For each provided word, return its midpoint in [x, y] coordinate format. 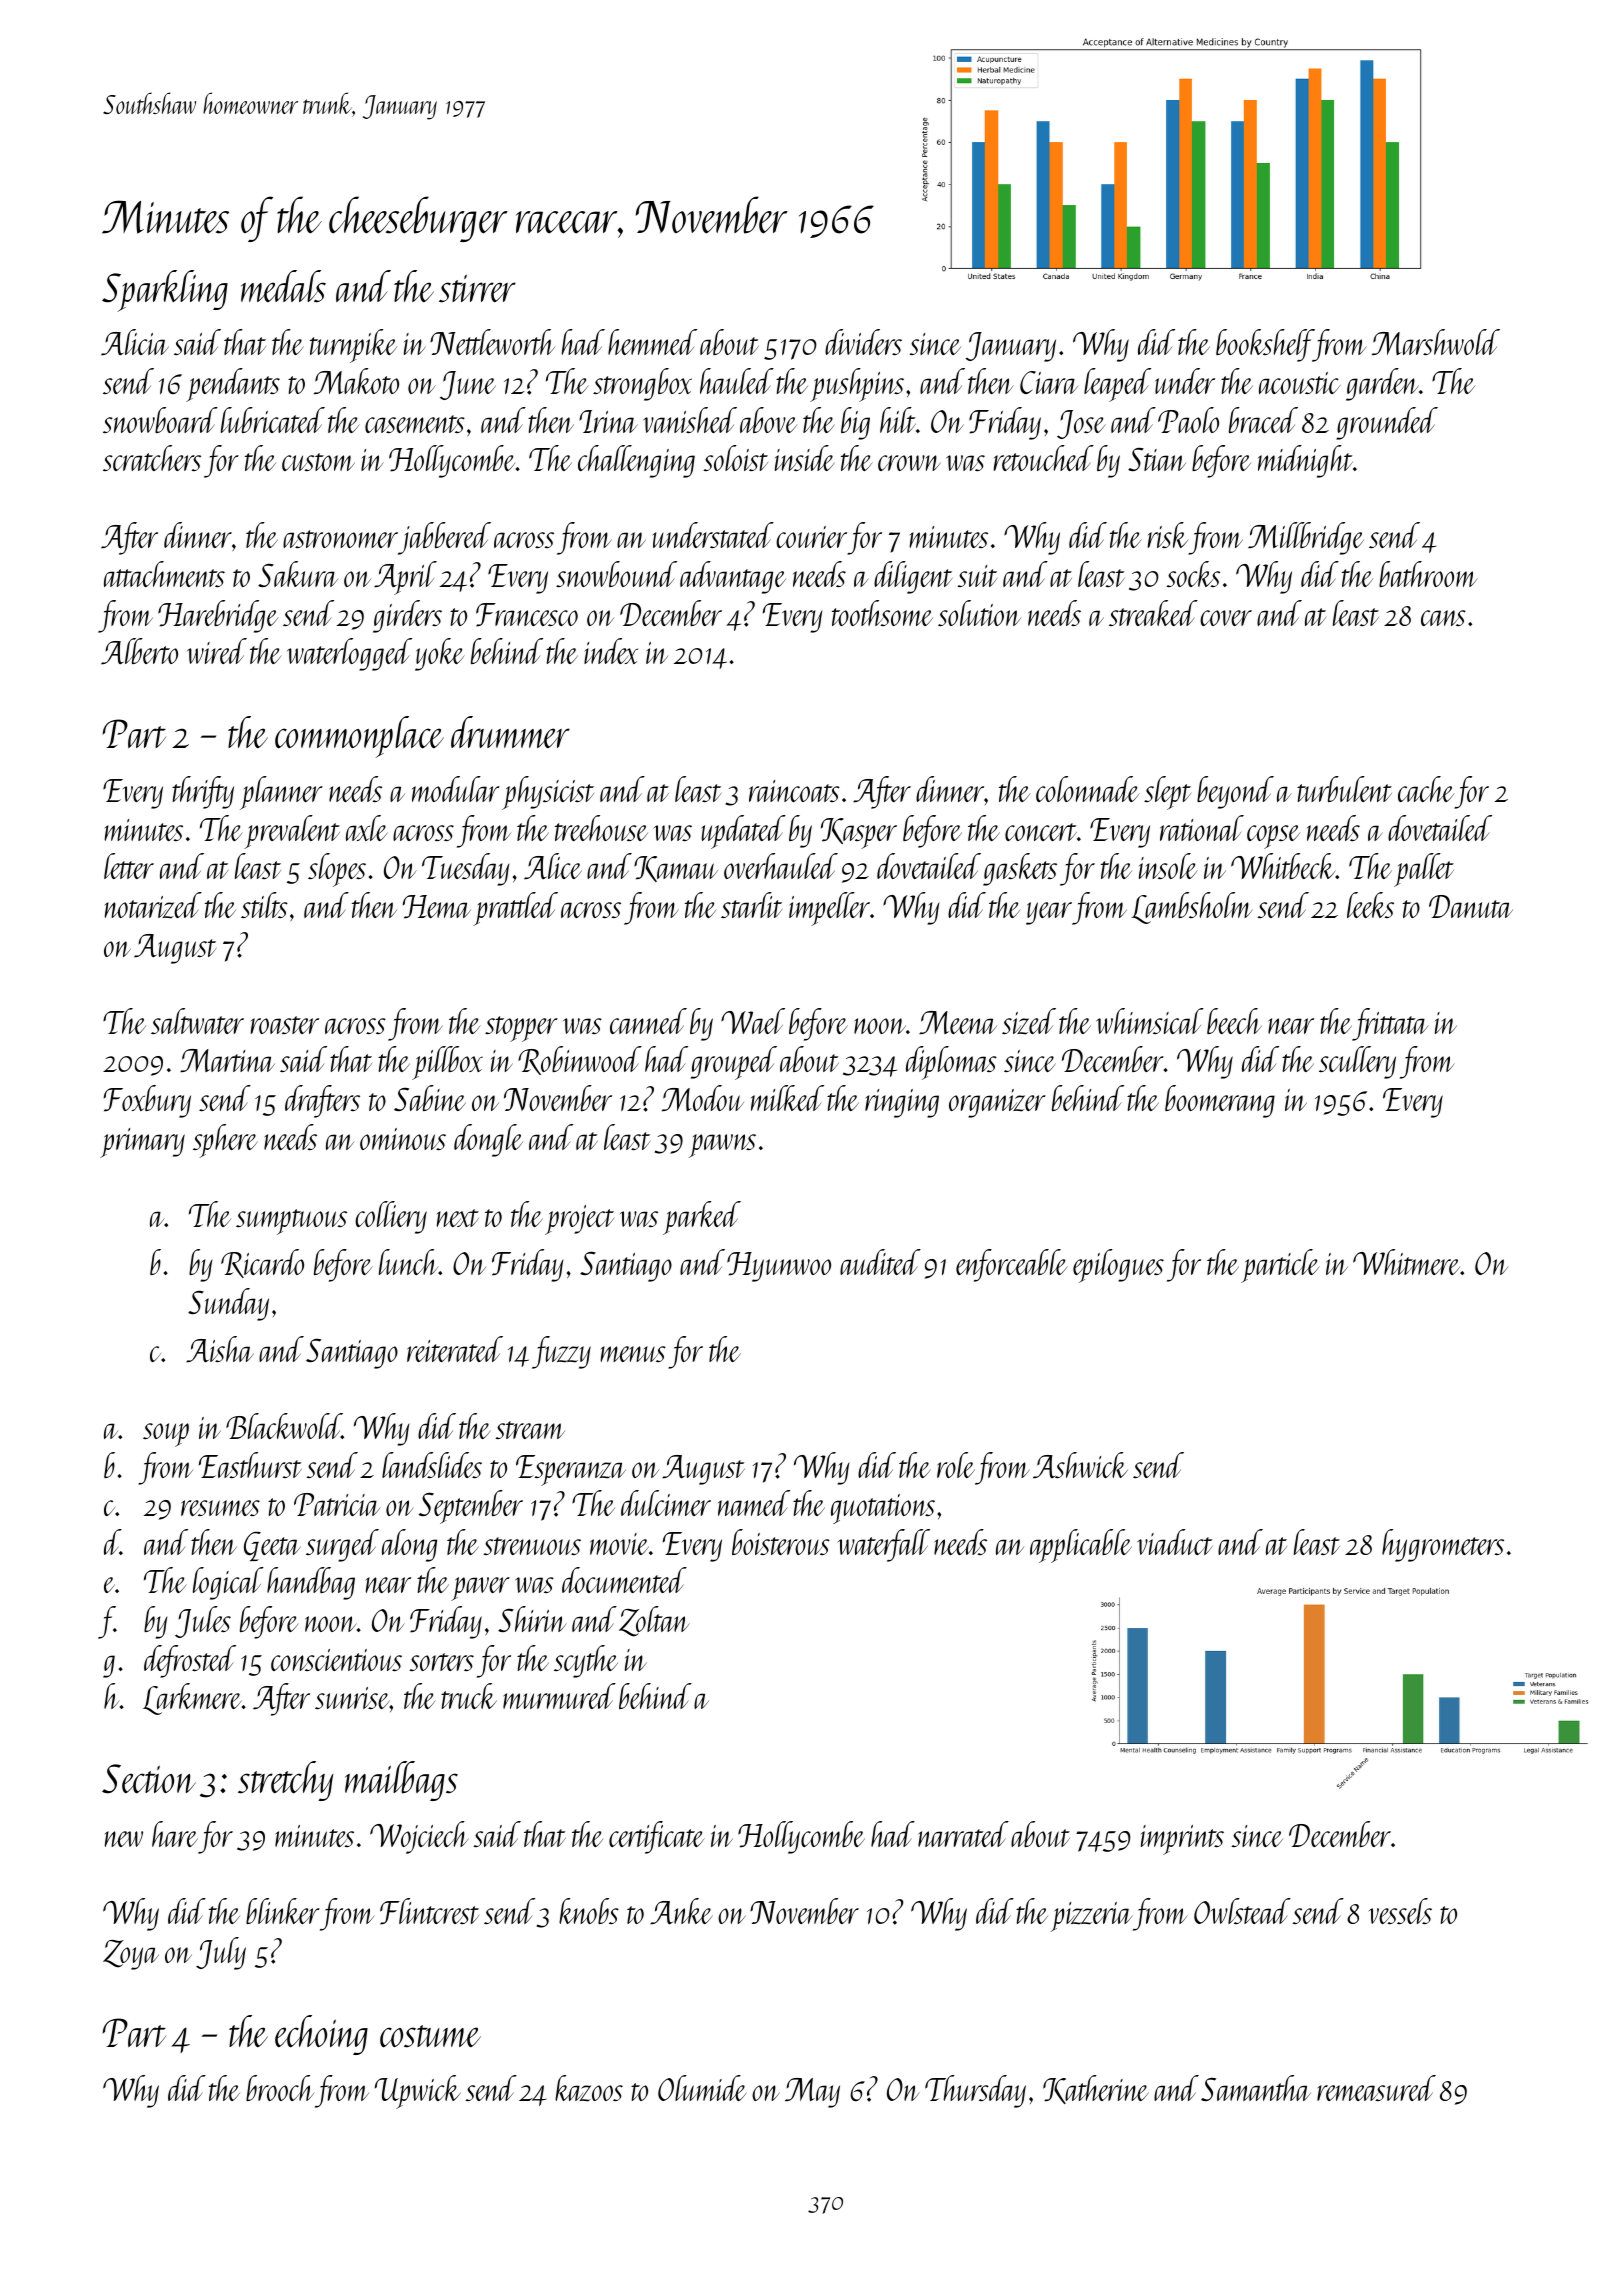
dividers [863, 342]
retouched [1044, 458]
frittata [1390, 1024]
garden [1382, 384]
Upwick [418, 2092]
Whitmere [1406, 1262]
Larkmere [192, 1699]
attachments [164, 574]
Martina [227, 1060]
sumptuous [291, 1222]
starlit [751, 905]
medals [283, 286]
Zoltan [654, 1621]
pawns [722, 1146]
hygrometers [1443, 1545]
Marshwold [1436, 342]
